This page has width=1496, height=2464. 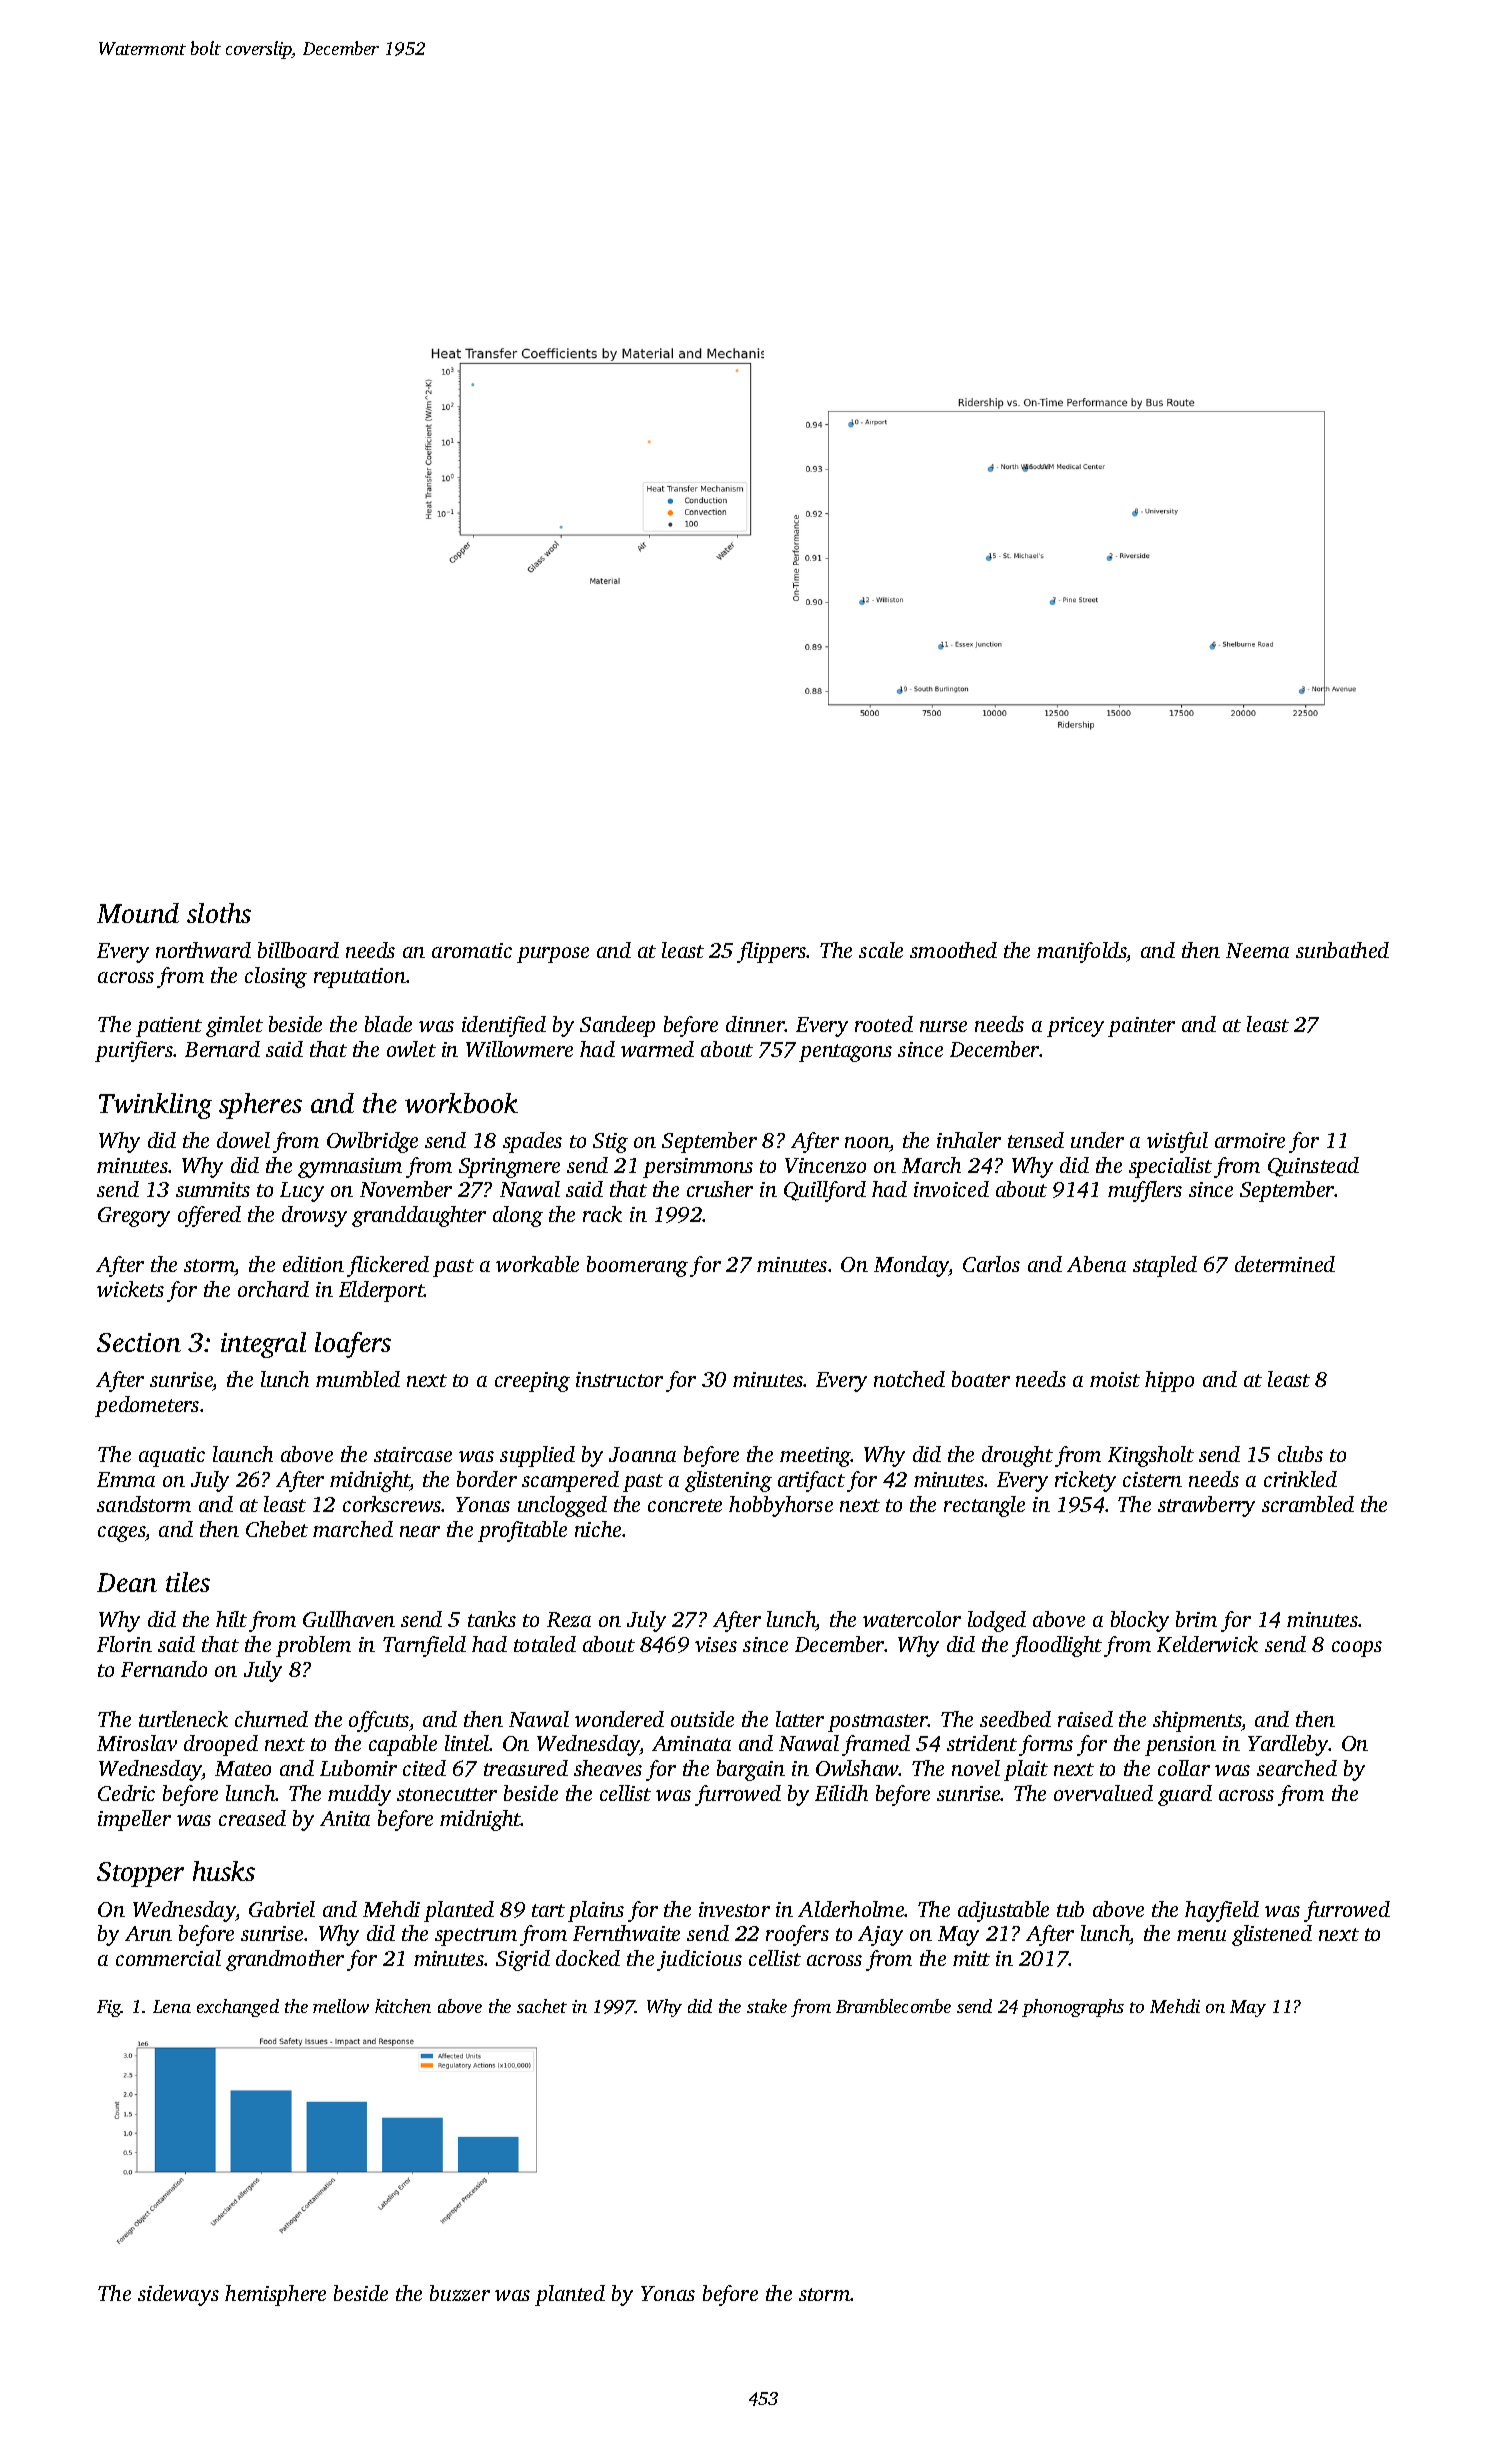 I want to click on Mound, so click(x=138, y=913).
